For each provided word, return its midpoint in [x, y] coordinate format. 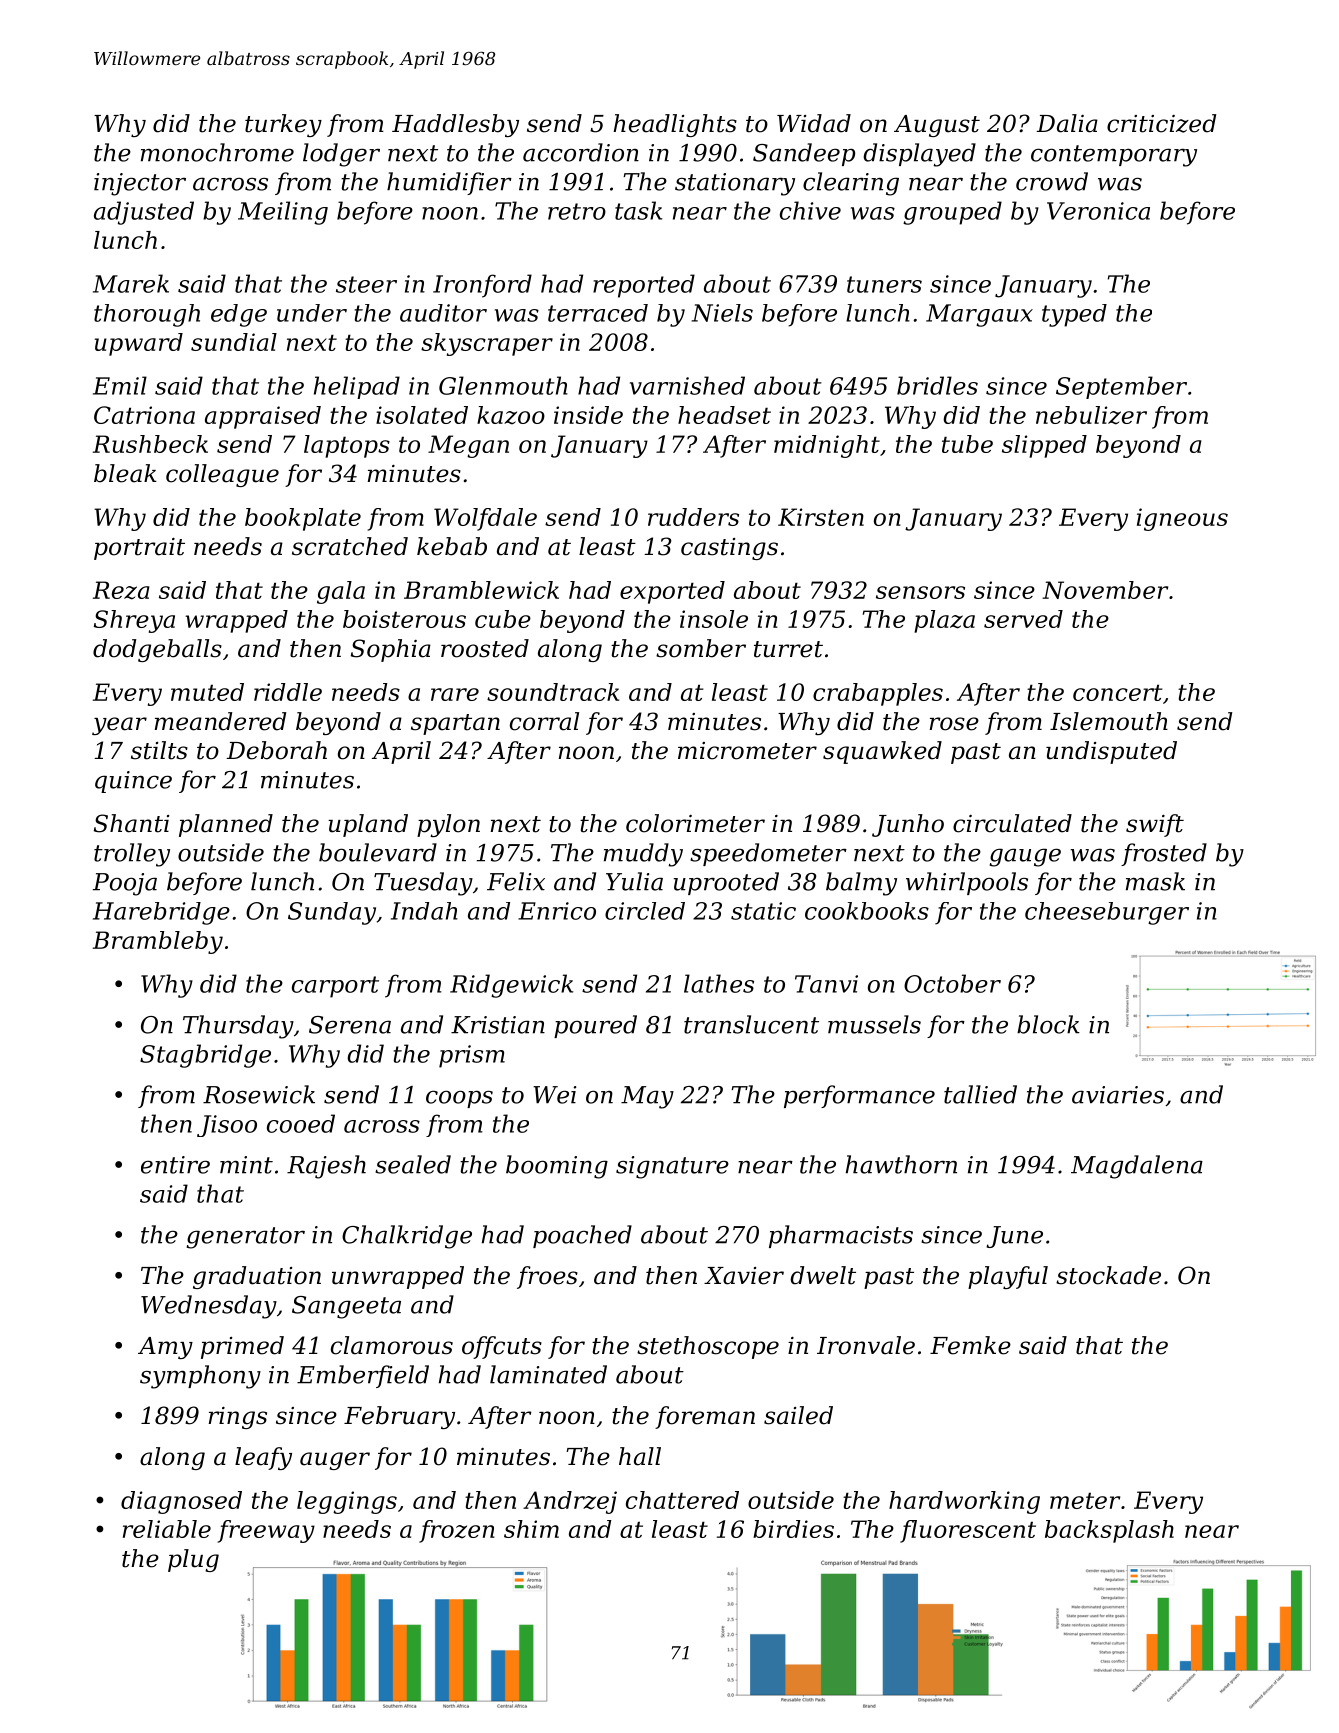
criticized [1161, 123]
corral [544, 721]
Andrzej [570, 1502]
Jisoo [227, 1126]
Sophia [391, 650]
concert [1117, 692]
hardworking [964, 1502]
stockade [1108, 1275]
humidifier [449, 183]
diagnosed [181, 1502]
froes [547, 1277]
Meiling [283, 213]
